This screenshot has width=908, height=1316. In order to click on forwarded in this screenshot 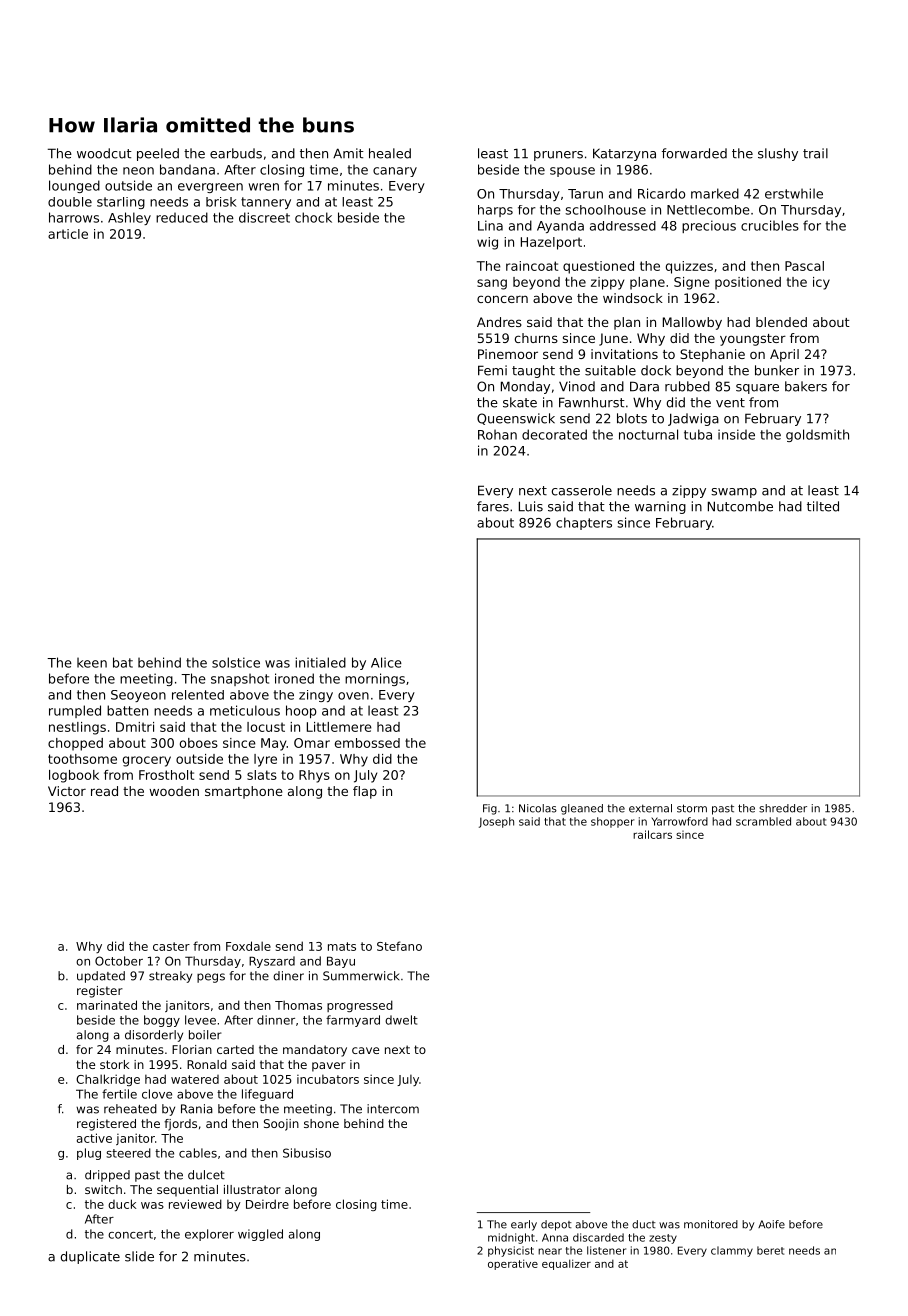, I will do `click(694, 153)`.
